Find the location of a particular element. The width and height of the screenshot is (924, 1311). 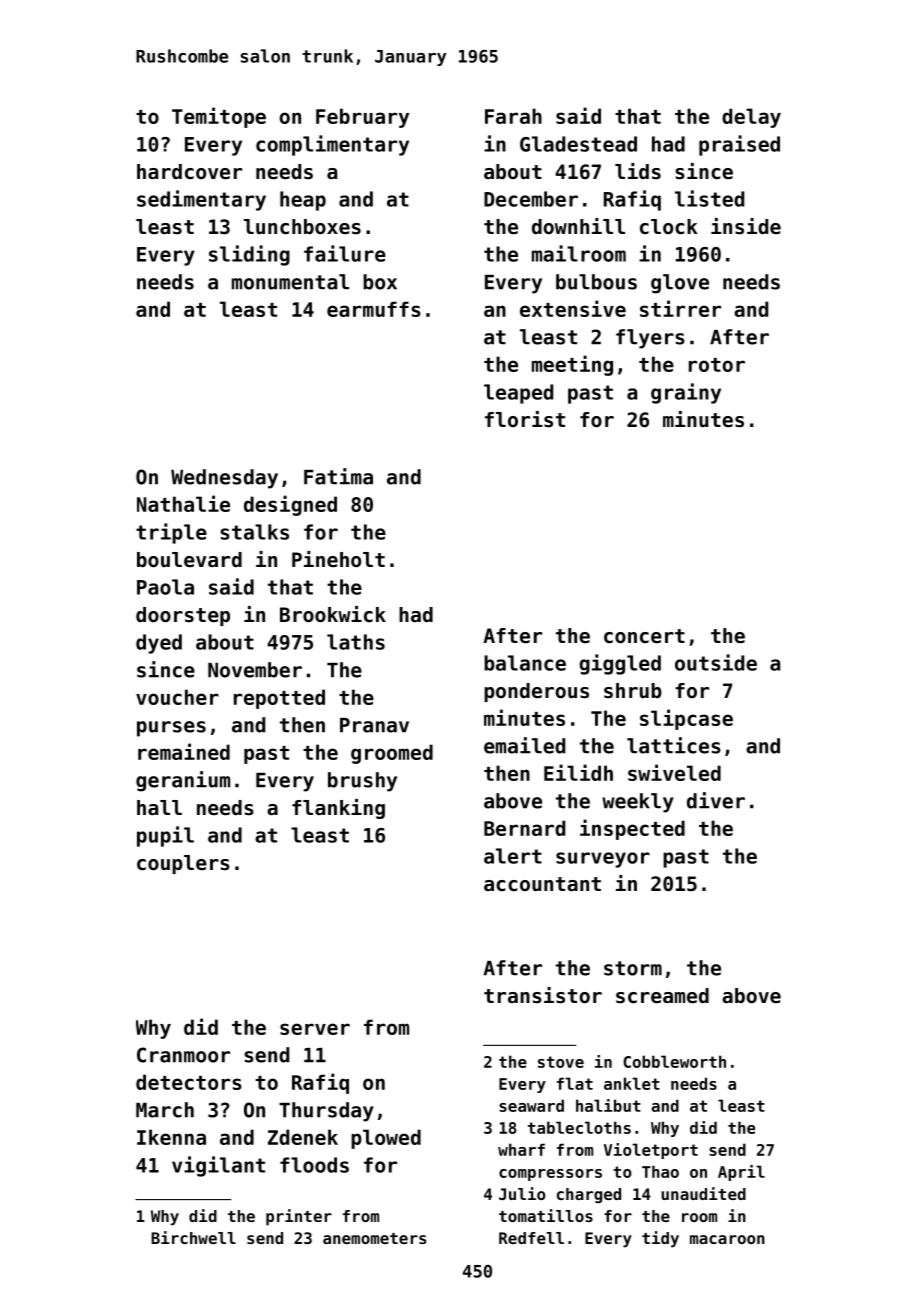

anemometers is located at coordinates (374, 1238).
